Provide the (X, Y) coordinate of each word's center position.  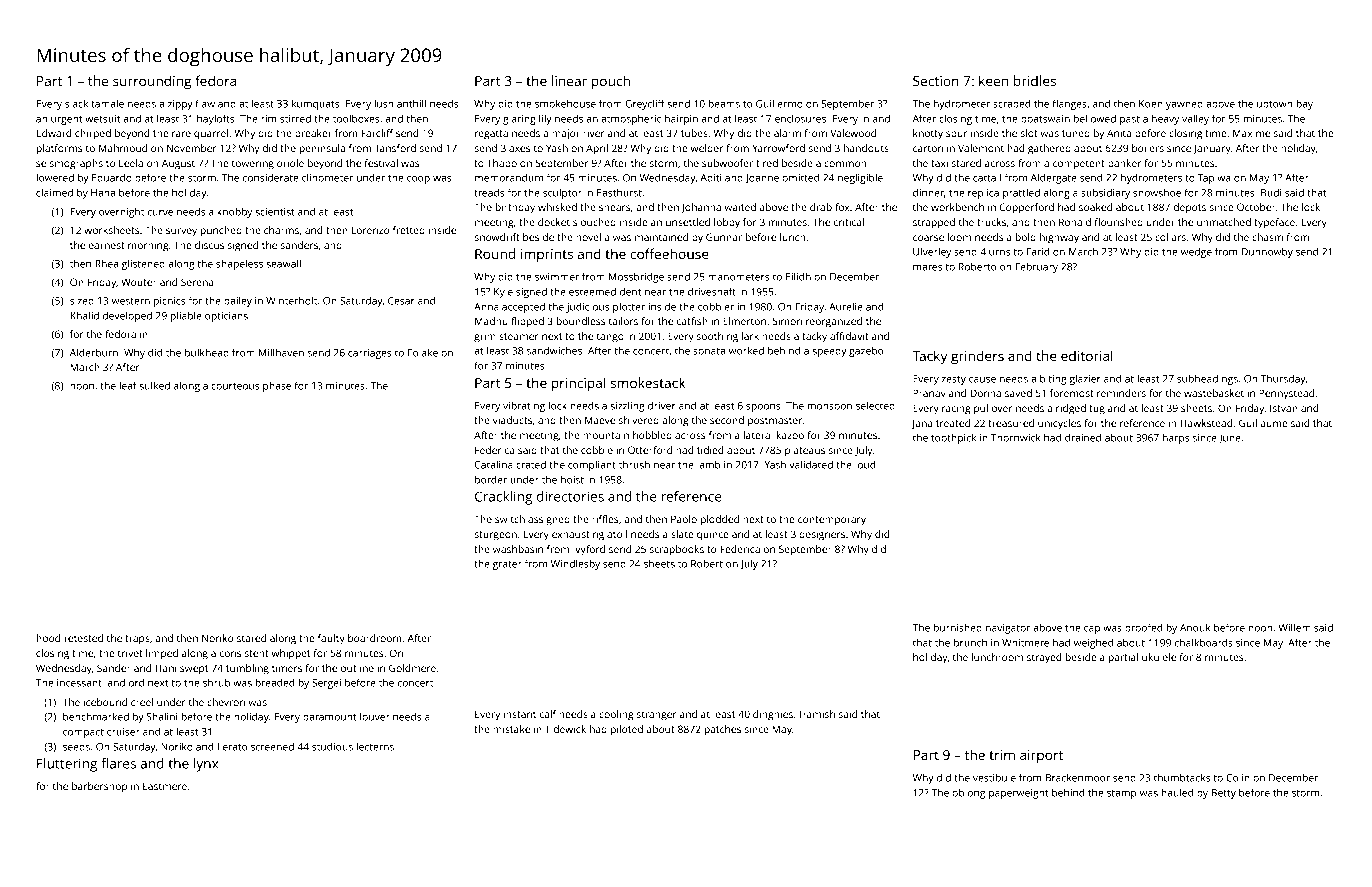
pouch (611, 82)
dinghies (773, 715)
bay (1304, 105)
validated (811, 464)
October (1256, 207)
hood (48, 638)
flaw (205, 103)
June (1230, 439)
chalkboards (1203, 642)
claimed (54, 192)
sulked (154, 385)
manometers (738, 277)
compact (83, 733)
